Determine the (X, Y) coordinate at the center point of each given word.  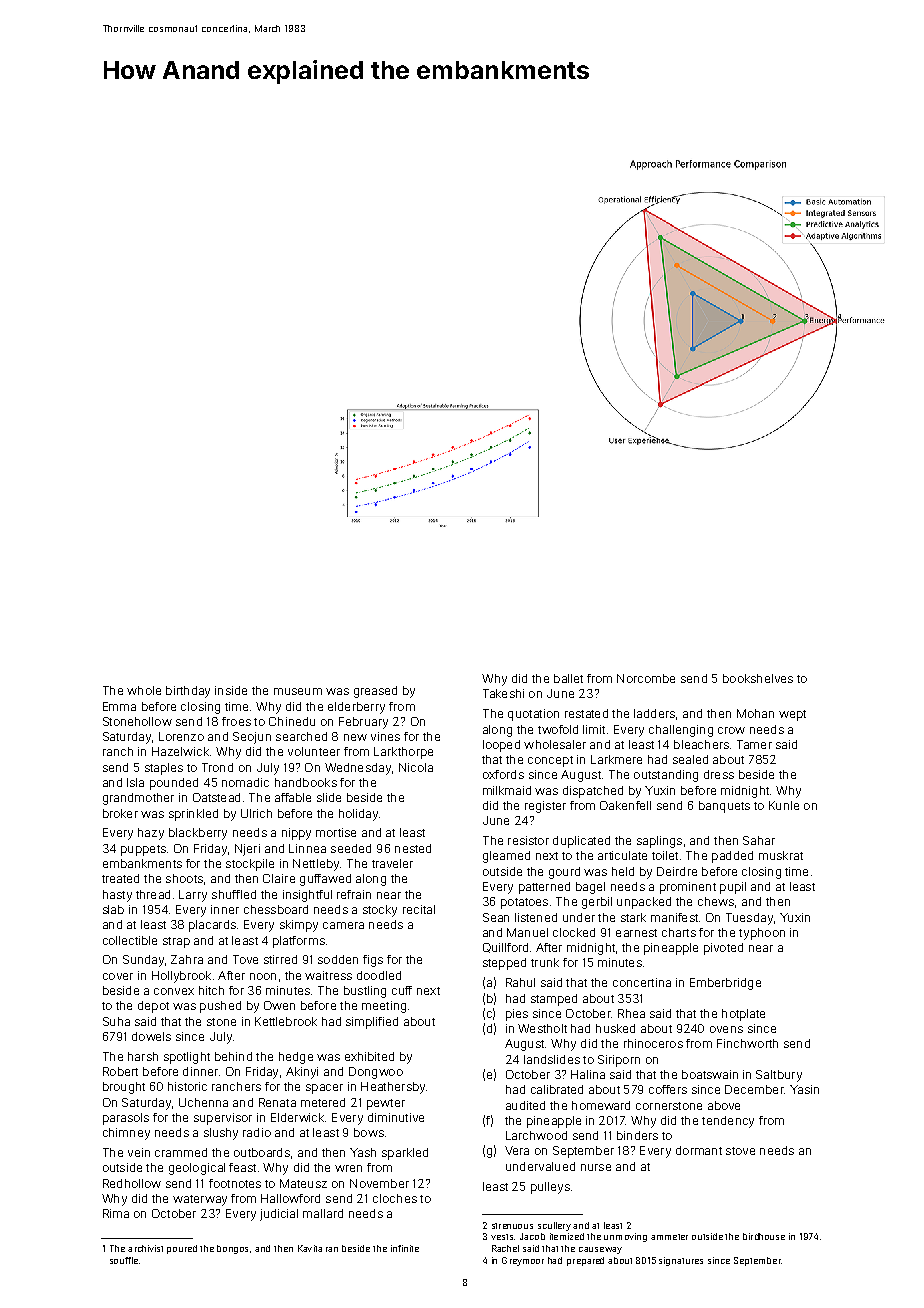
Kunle (784, 805)
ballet (568, 678)
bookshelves (758, 678)
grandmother (138, 799)
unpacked (644, 903)
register (545, 807)
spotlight (187, 1058)
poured (182, 1249)
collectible (130, 940)
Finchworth (747, 1043)
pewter (386, 1104)
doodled (379, 975)
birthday (188, 692)
